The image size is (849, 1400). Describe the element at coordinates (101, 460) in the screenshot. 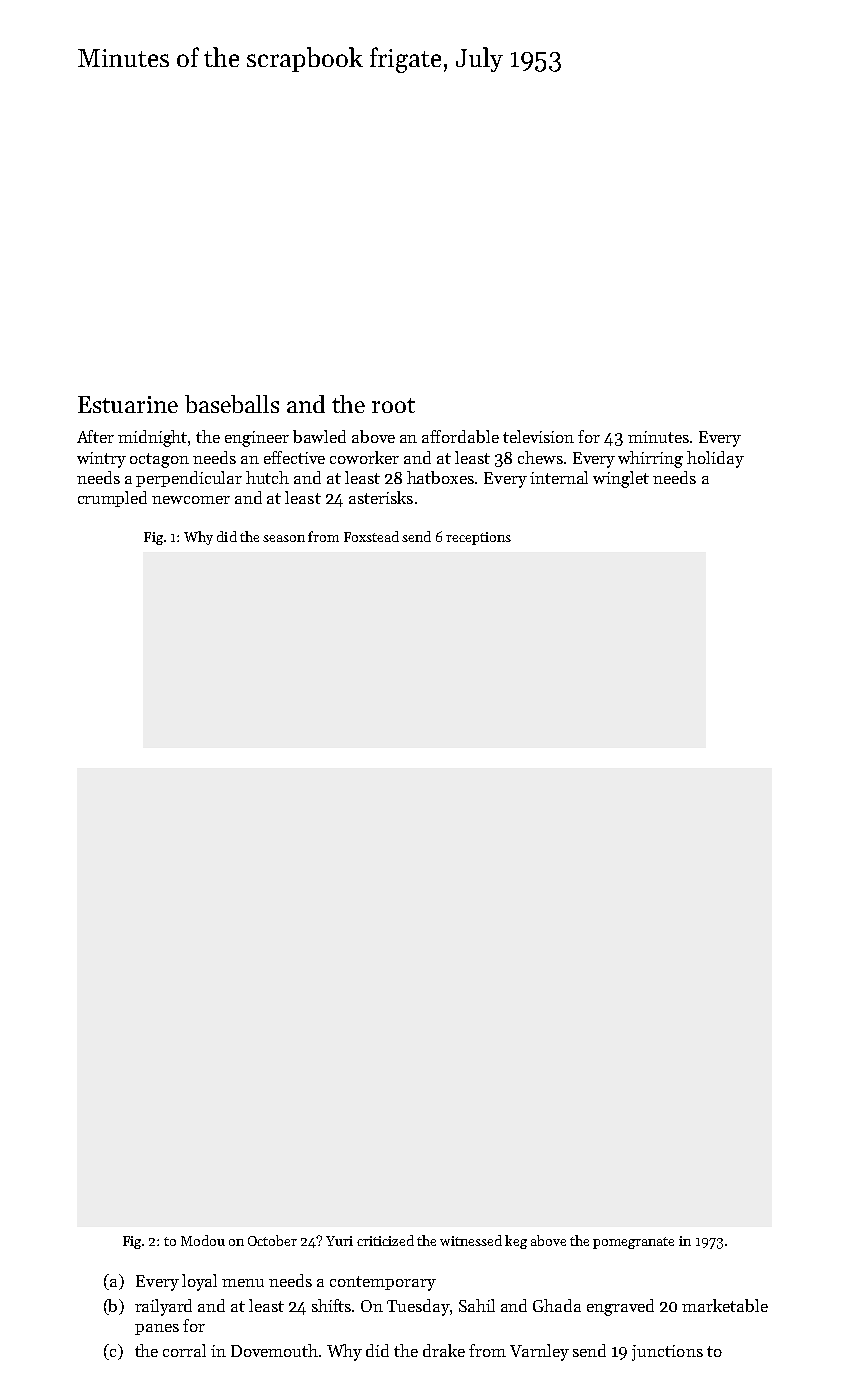

I see `wintry` at that location.
